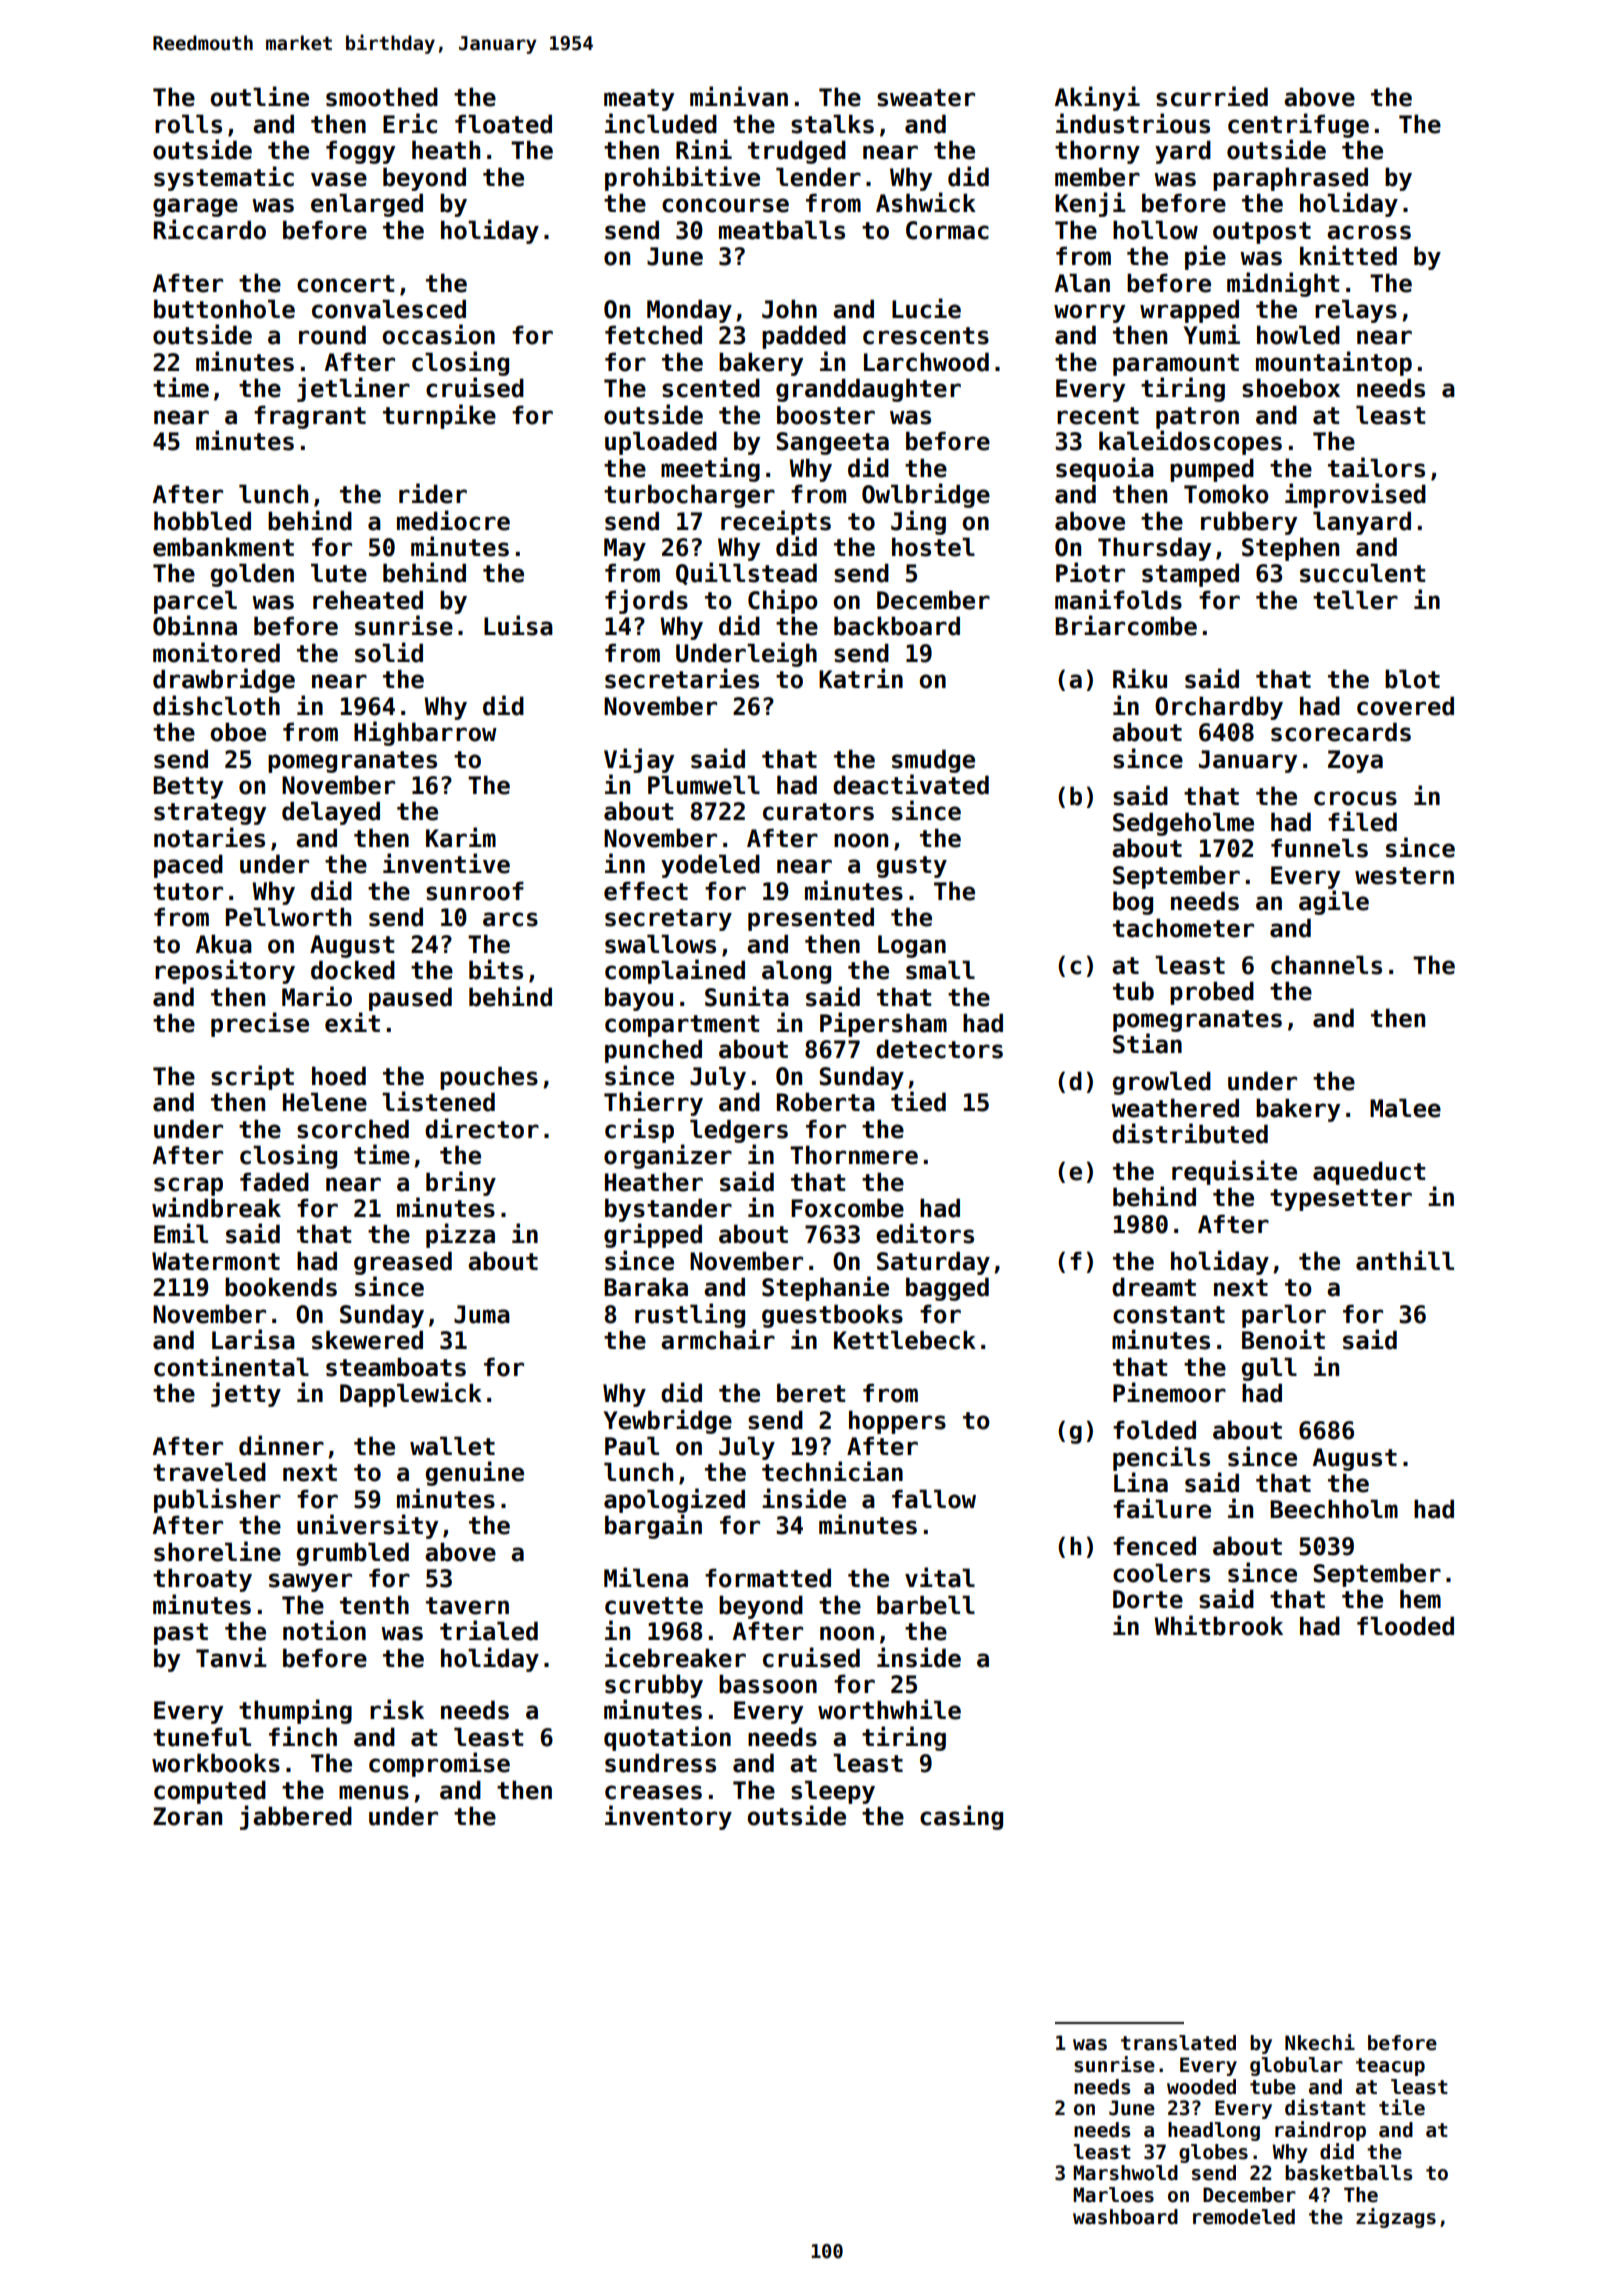 Image resolution: width=1620 pixels, height=2292 pixels. Describe the element at coordinates (1376, 467) in the document. I see `tailors` at that location.
